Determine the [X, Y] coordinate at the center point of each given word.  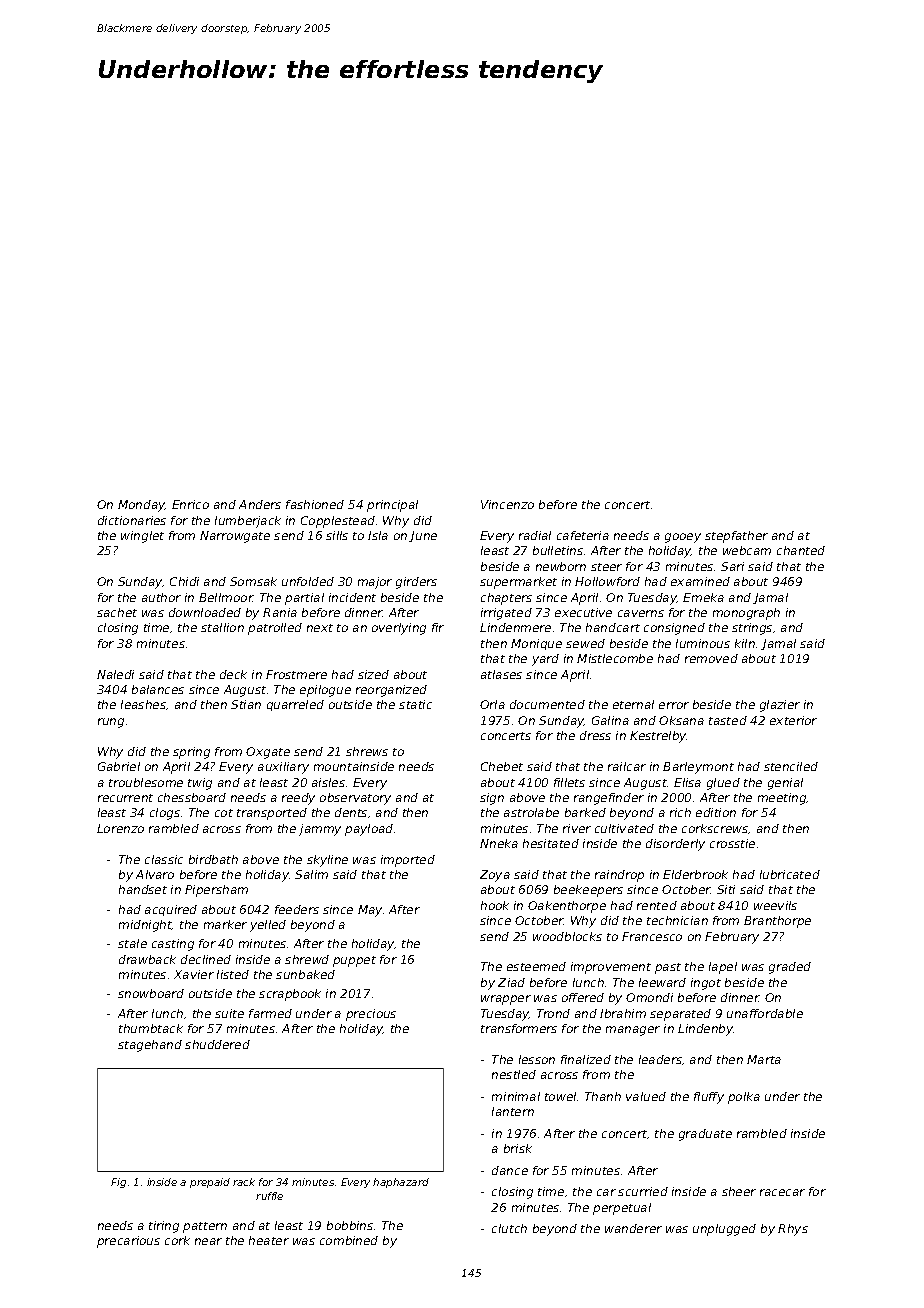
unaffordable [765, 1013]
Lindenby [705, 1030]
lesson [537, 1059]
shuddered [217, 1044]
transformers [519, 1028]
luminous [703, 643]
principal [392, 506]
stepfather [736, 537]
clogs [165, 814]
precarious [128, 1242]
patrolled [275, 629]
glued [723, 784]
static [415, 704]
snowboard [151, 993]
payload [369, 830]
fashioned [315, 504]
